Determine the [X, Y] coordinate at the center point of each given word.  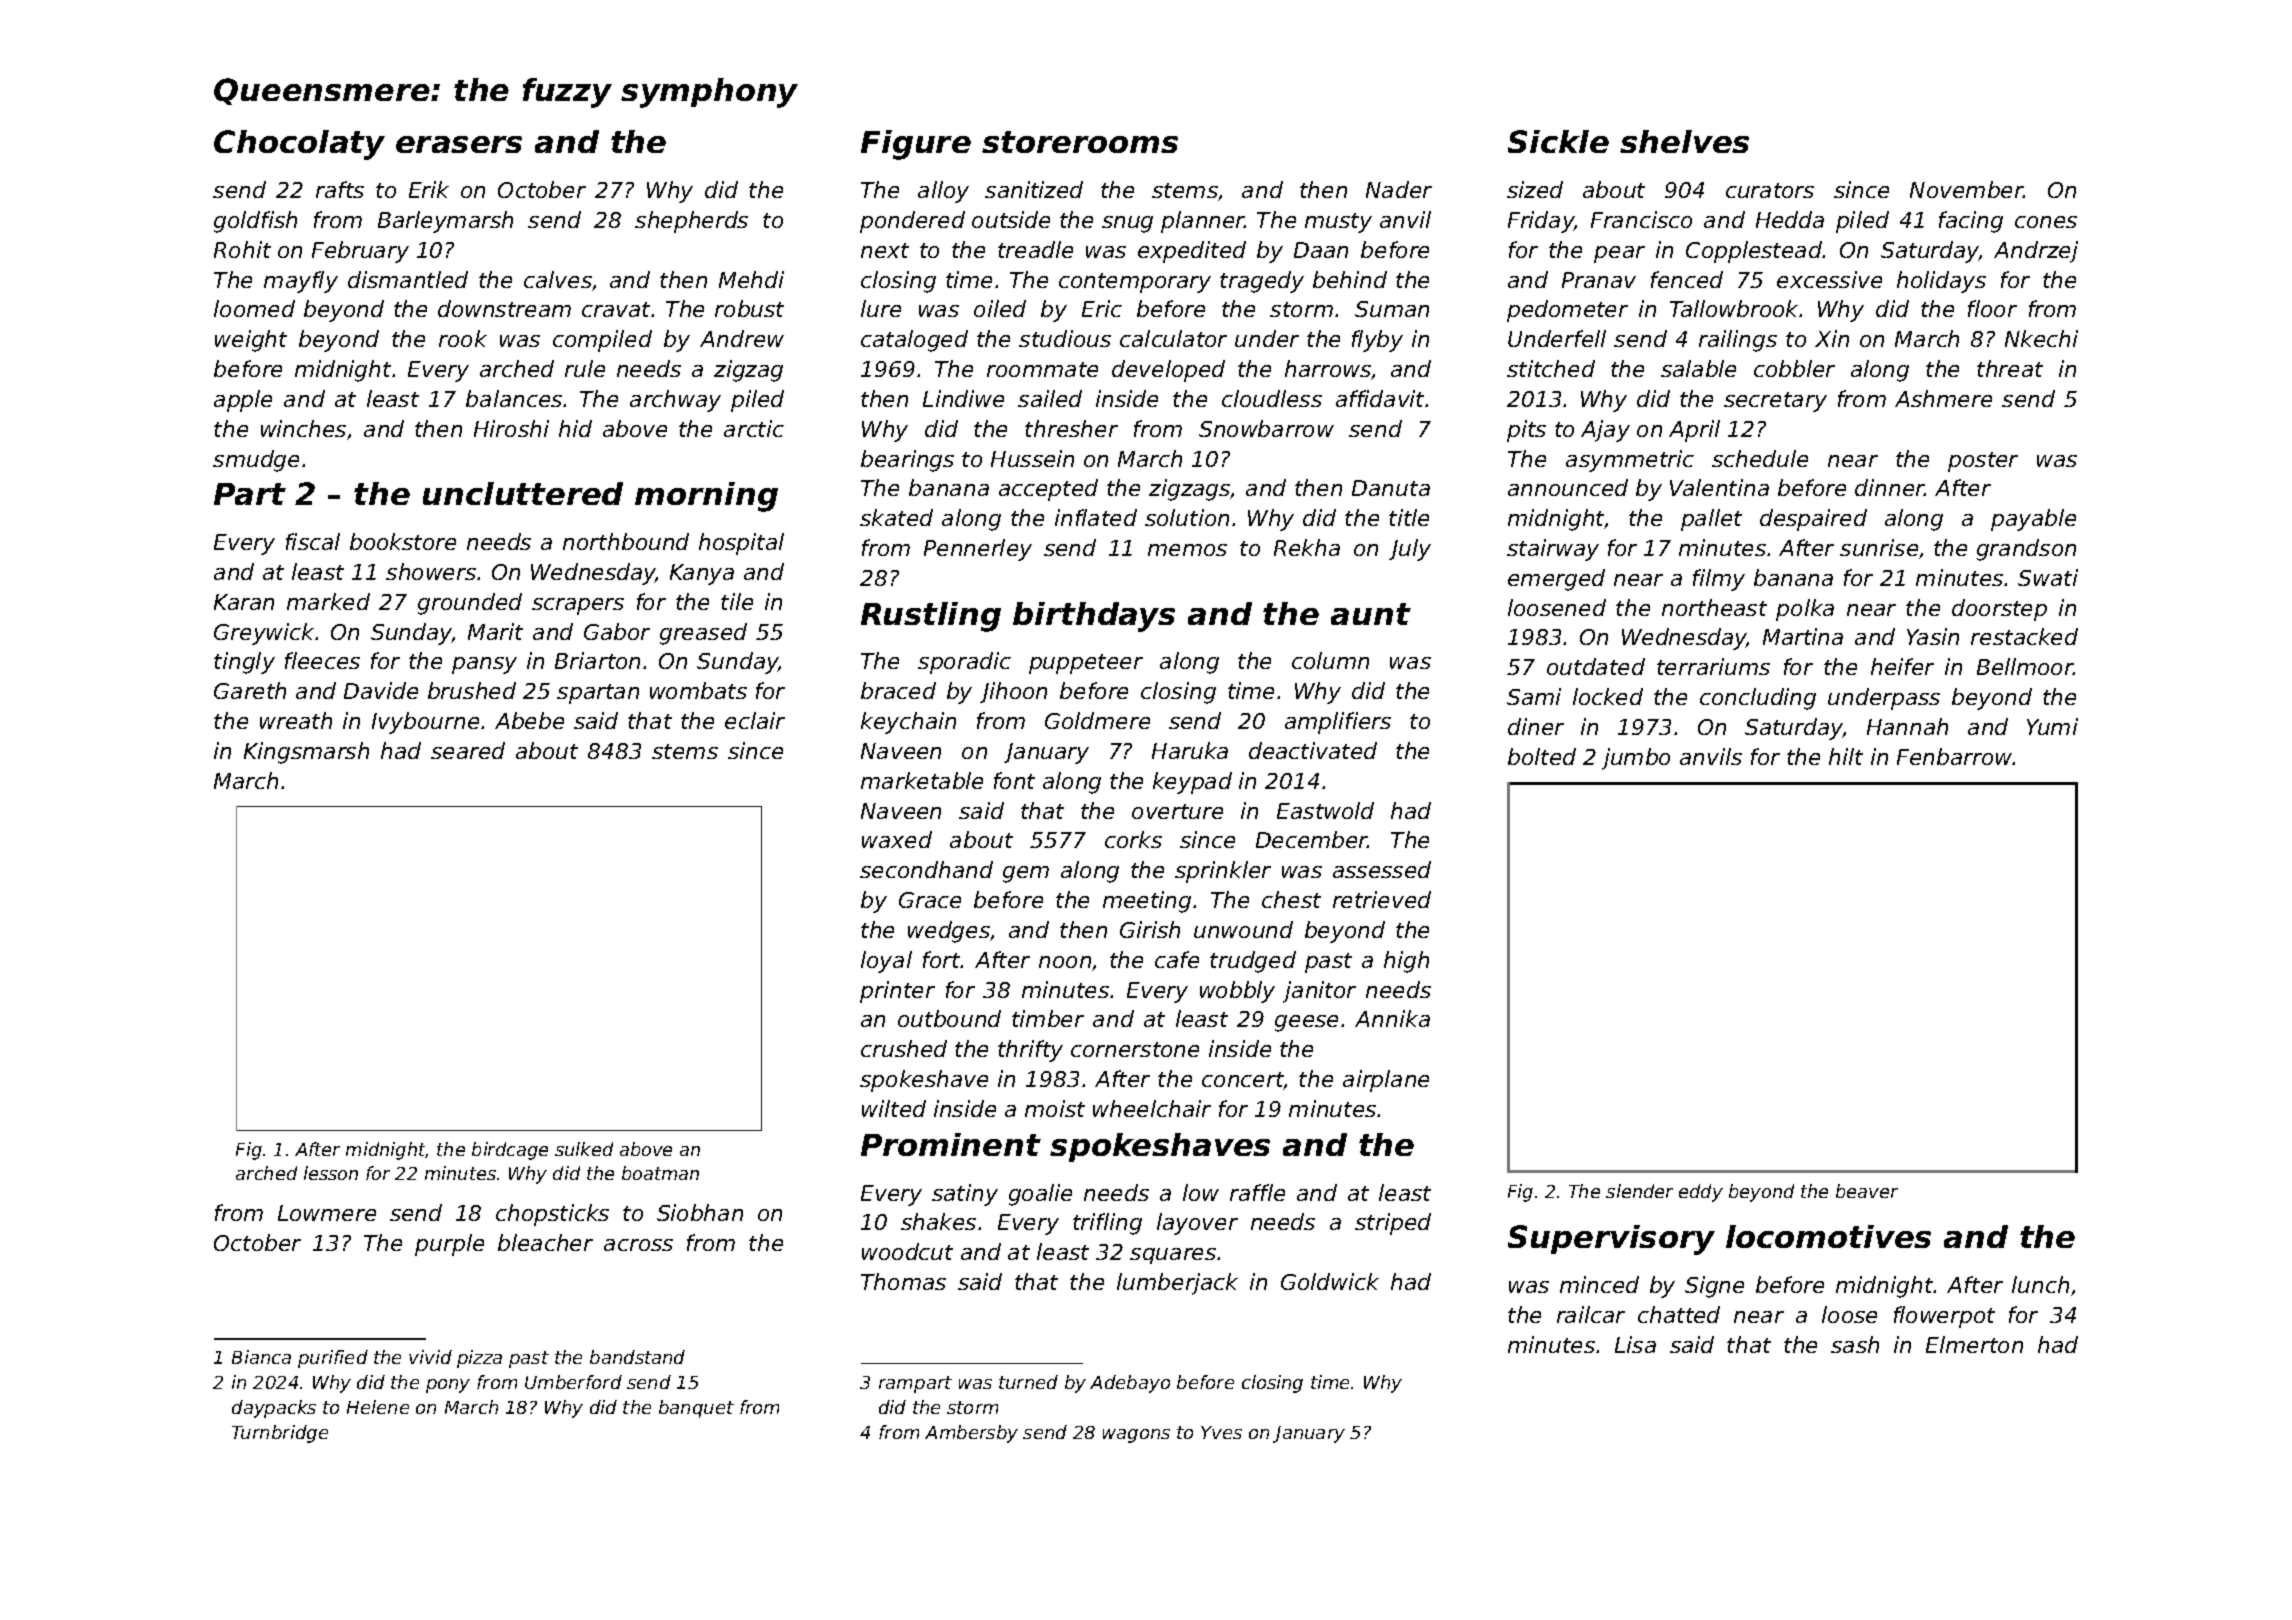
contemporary [1135, 283]
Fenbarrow [1955, 756]
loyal [886, 962]
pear [1619, 254]
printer [897, 992]
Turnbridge [280, 1434]
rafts [340, 189]
